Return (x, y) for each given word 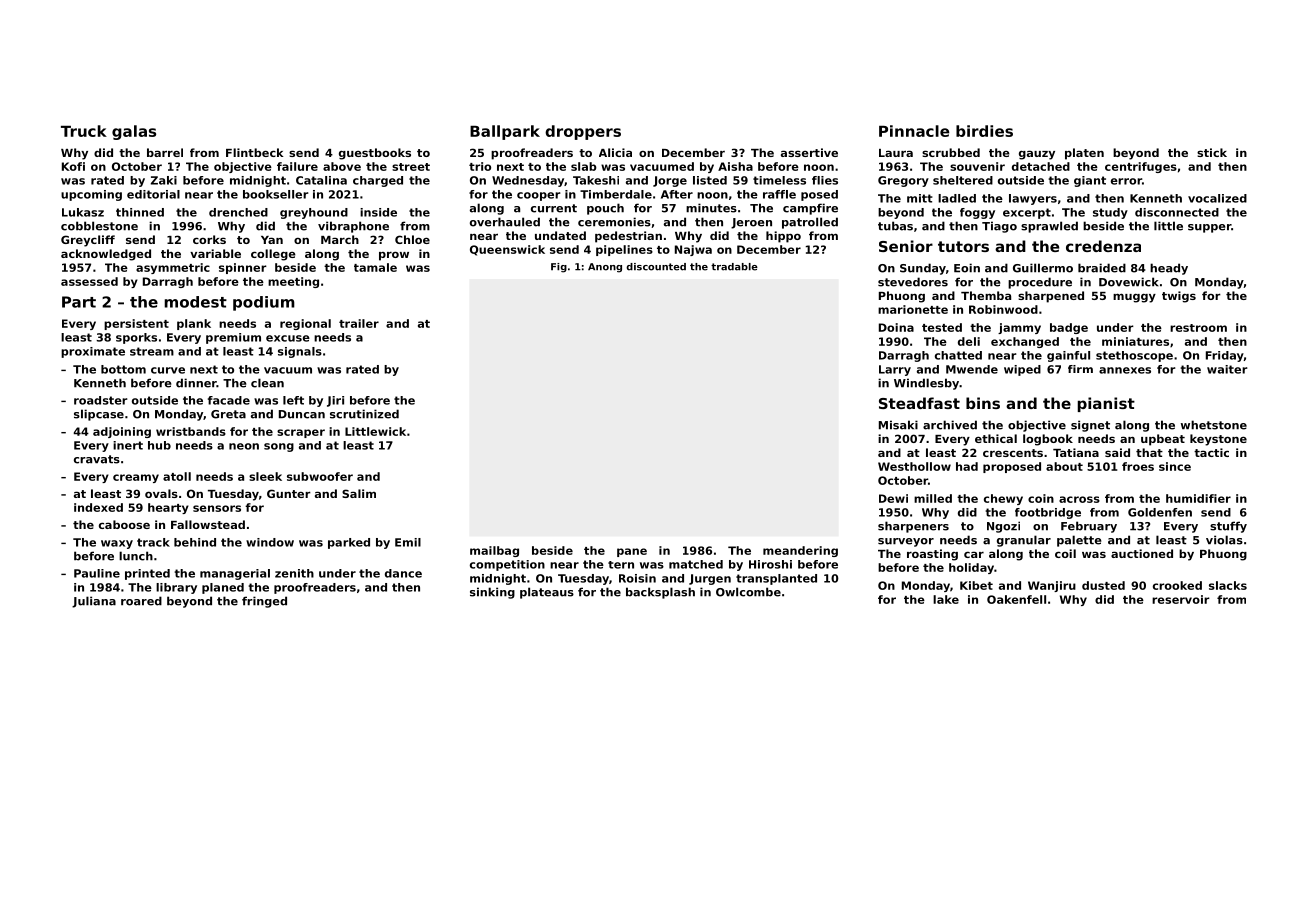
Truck (84, 131)
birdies (984, 131)
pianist (1106, 404)
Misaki (898, 425)
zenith (294, 573)
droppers (583, 132)
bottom (123, 369)
